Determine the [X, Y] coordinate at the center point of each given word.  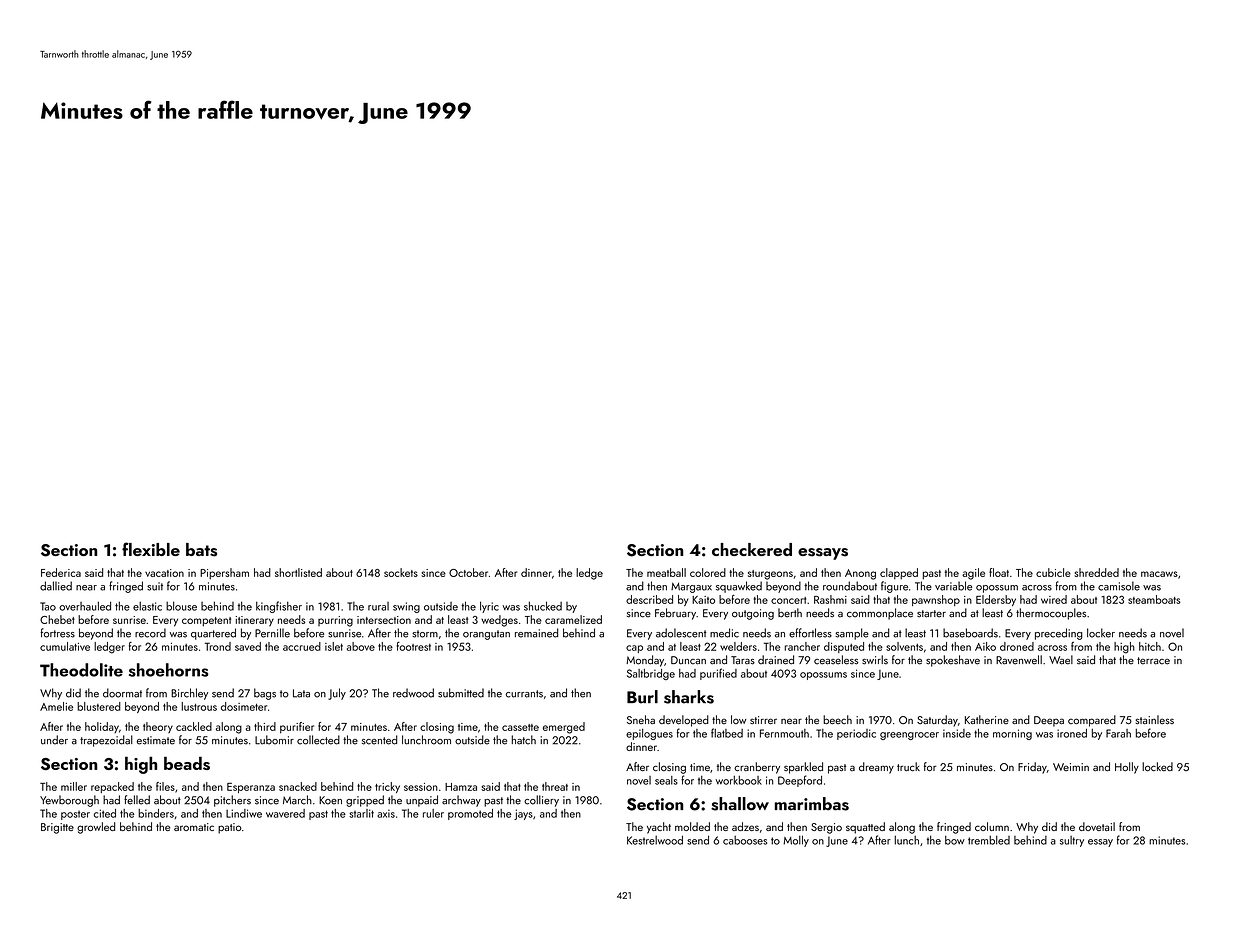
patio [230, 828]
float [999, 572]
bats [201, 550]
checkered [752, 549]
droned [1017, 646]
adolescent [681, 633]
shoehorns [169, 670]
